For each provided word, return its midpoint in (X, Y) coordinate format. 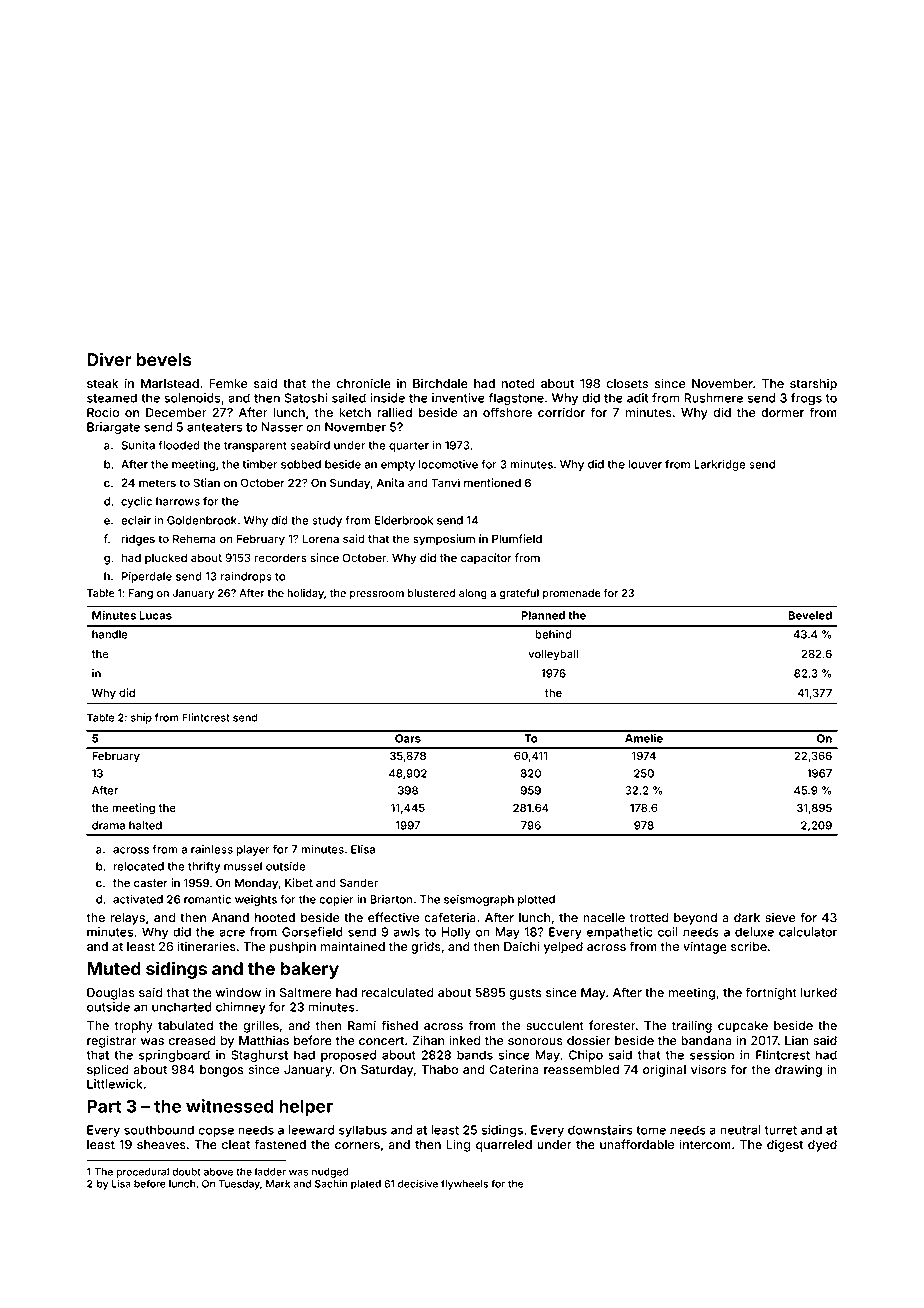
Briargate (113, 428)
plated (366, 1185)
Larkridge (720, 465)
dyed (822, 1146)
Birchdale (440, 383)
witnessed (230, 1106)
